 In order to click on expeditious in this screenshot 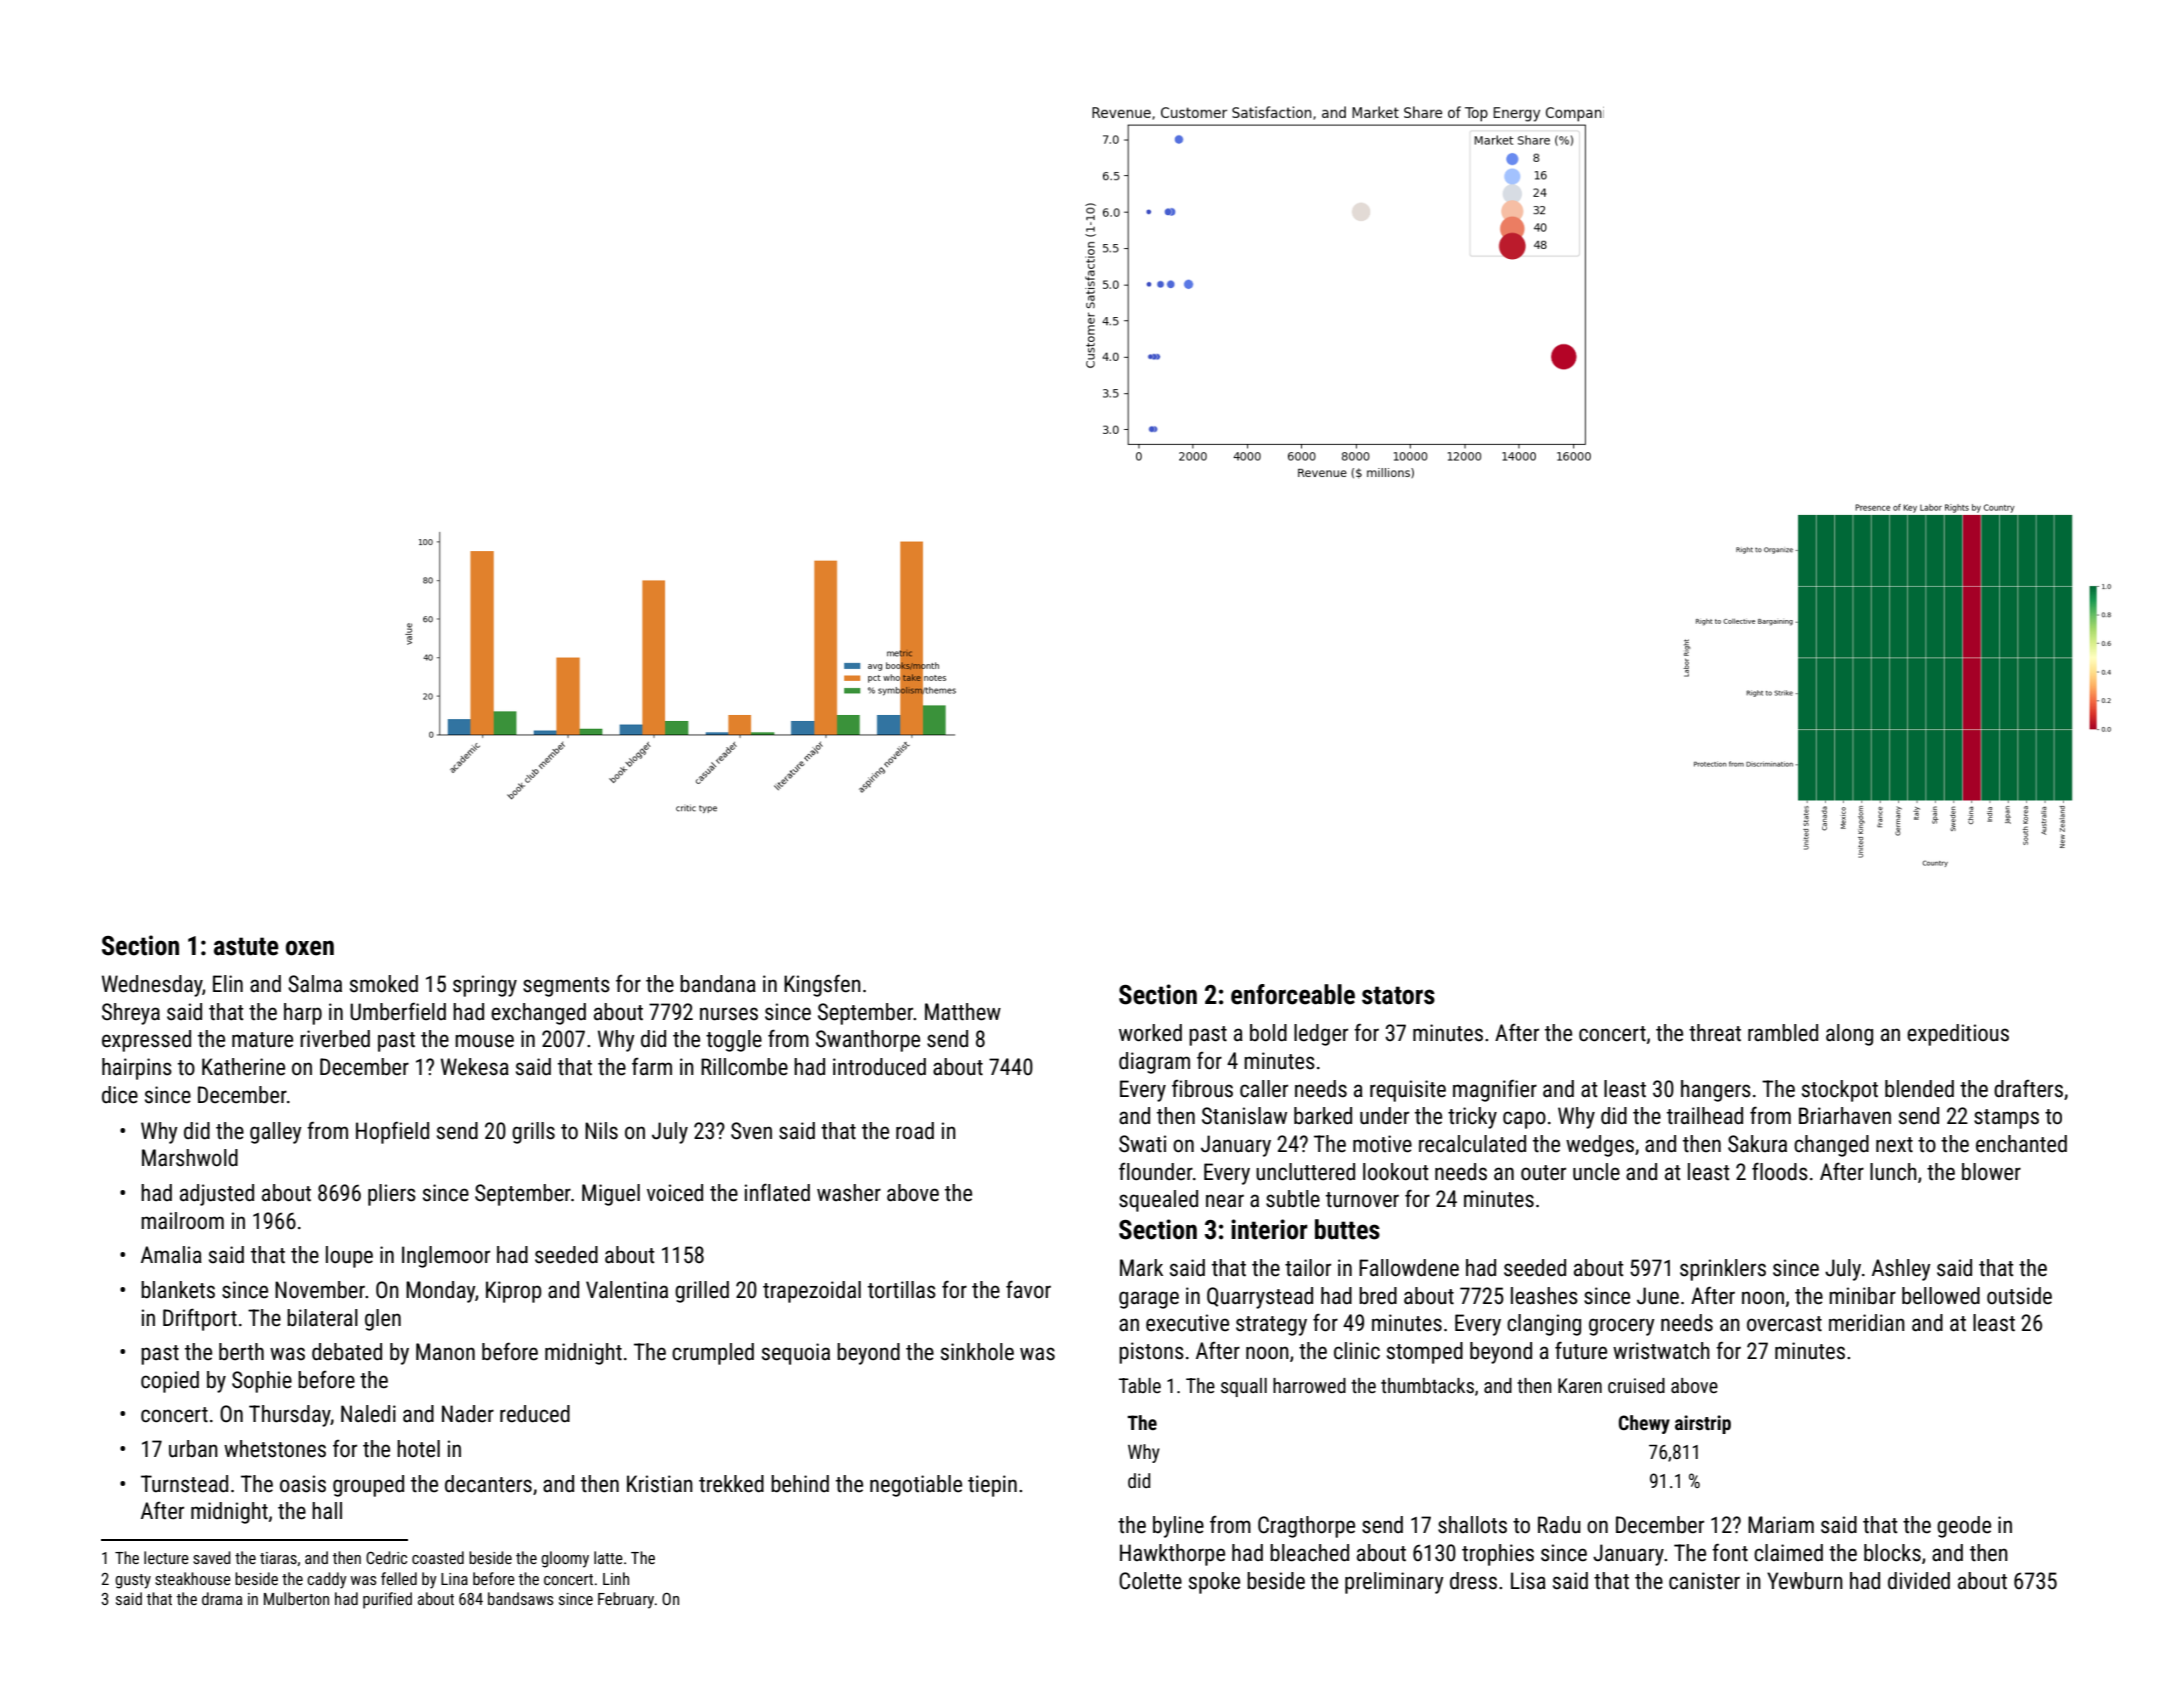, I will do `click(1958, 1035)`.
